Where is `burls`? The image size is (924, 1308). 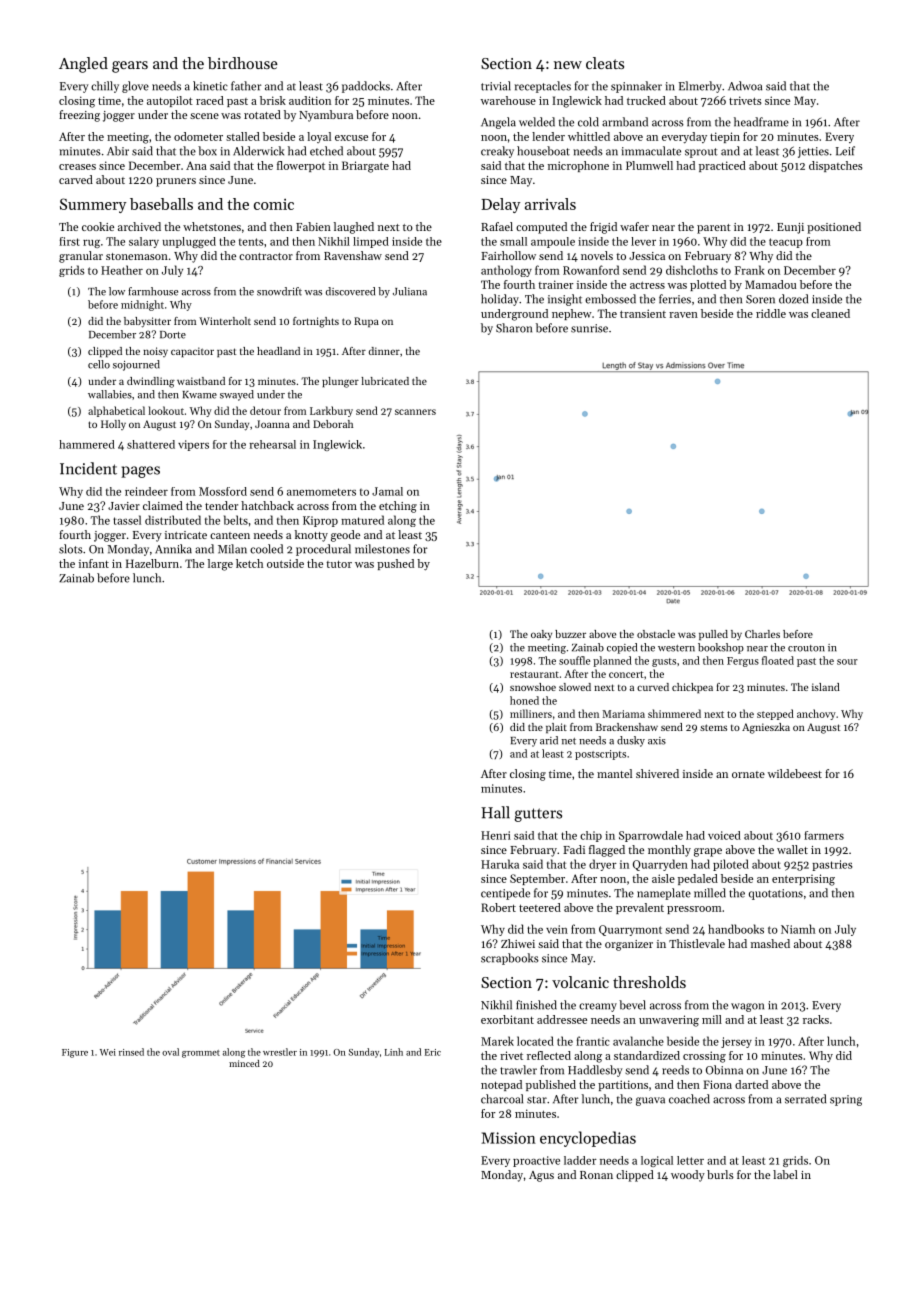
burls is located at coordinates (720, 1174).
